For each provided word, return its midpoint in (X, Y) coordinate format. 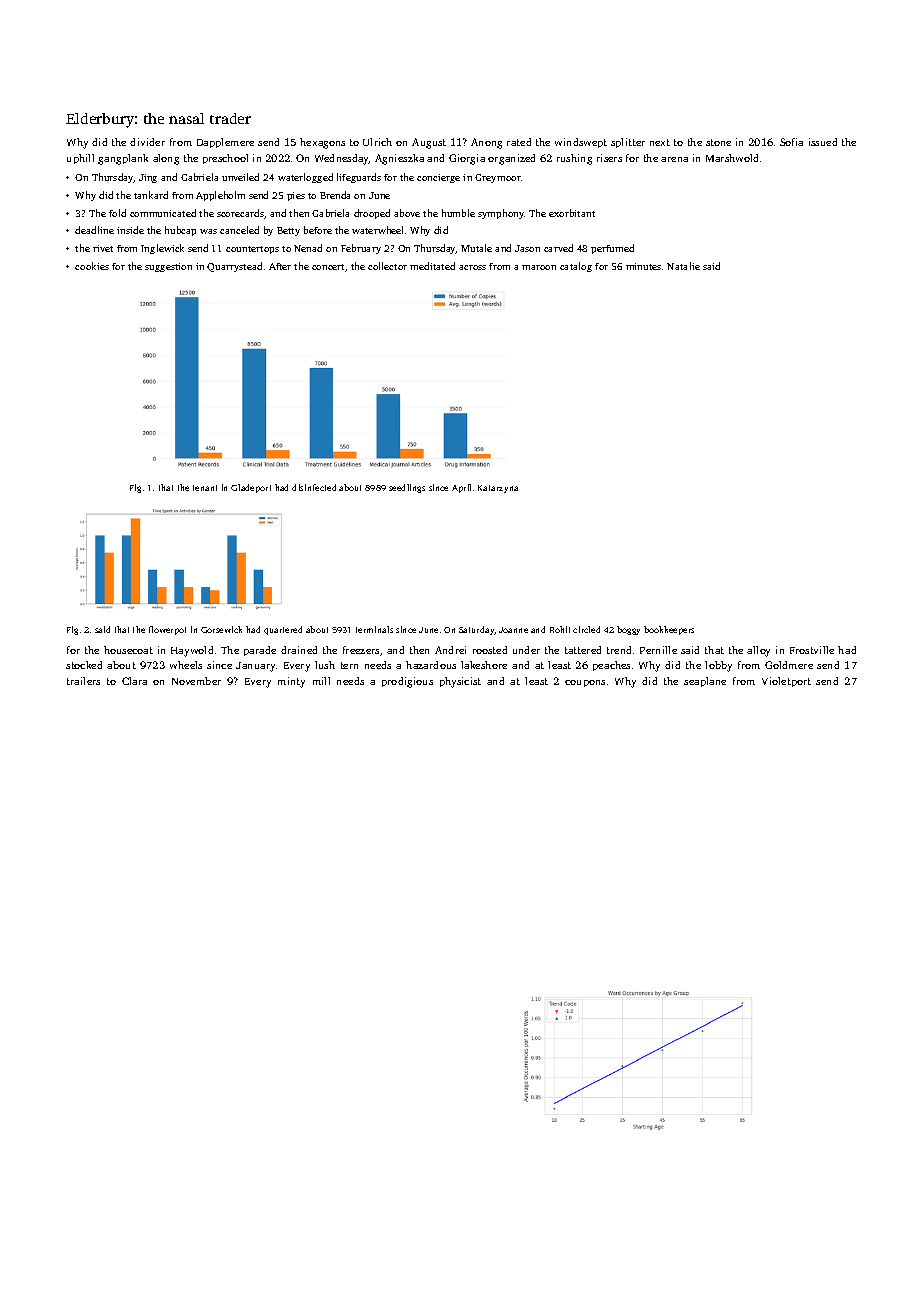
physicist (460, 682)
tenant (205, 488)
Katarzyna (498, 489)
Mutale (476, 248)
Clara (134, 681)
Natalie (683, 266)
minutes (643, 266)
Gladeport (251, 488)
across (472, 267)
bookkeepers (669, 630)
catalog (576, 267)
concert (329, 268)
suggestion (168, 267)
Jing (148, 178)
